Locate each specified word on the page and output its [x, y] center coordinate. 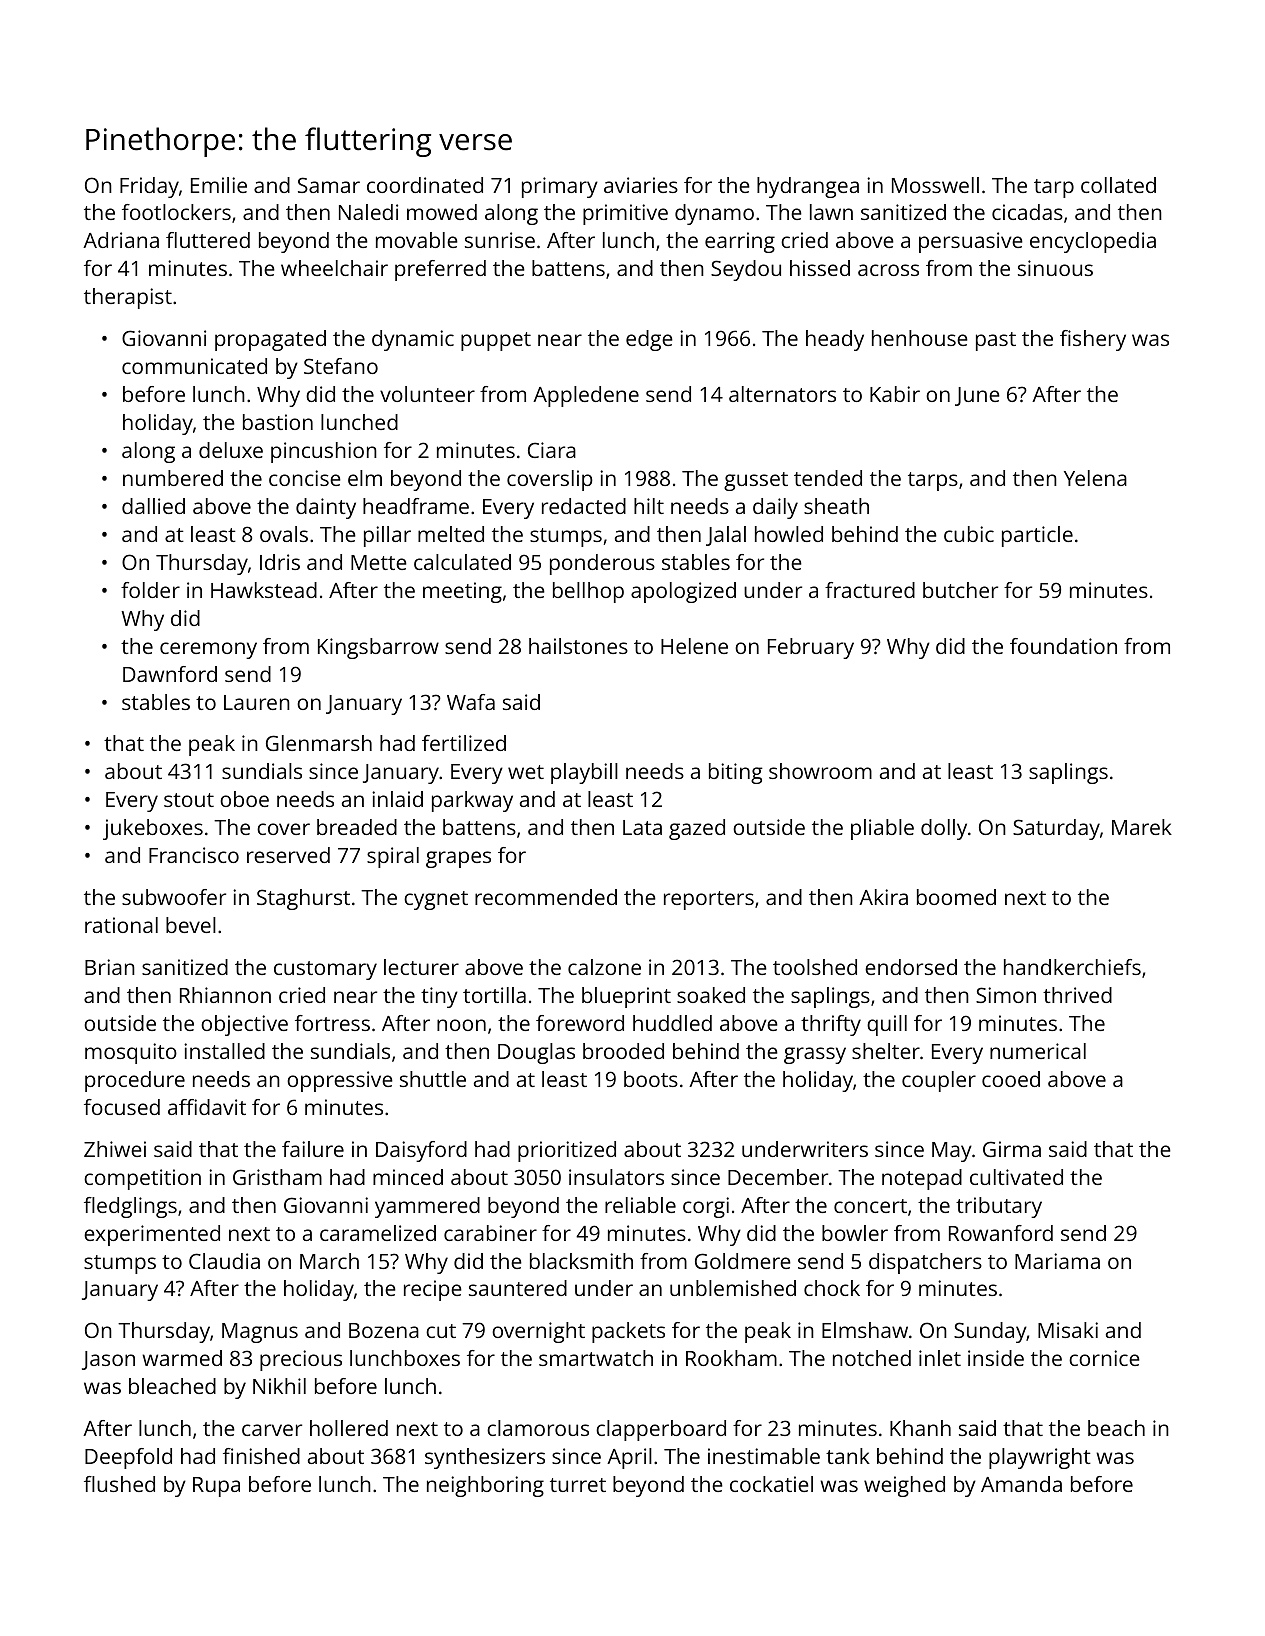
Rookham [731, 1358]
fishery [1093, 340]
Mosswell [935, 185]
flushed [119, 1484]
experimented [152, 1235]
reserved [288, 855]
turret [578, 1485]
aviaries [641, 185]
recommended [546, 897]
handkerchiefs [1072, 967]
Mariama [1057, 1261]
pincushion [324, 452]
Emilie [219, 185]
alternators [782, 394]
